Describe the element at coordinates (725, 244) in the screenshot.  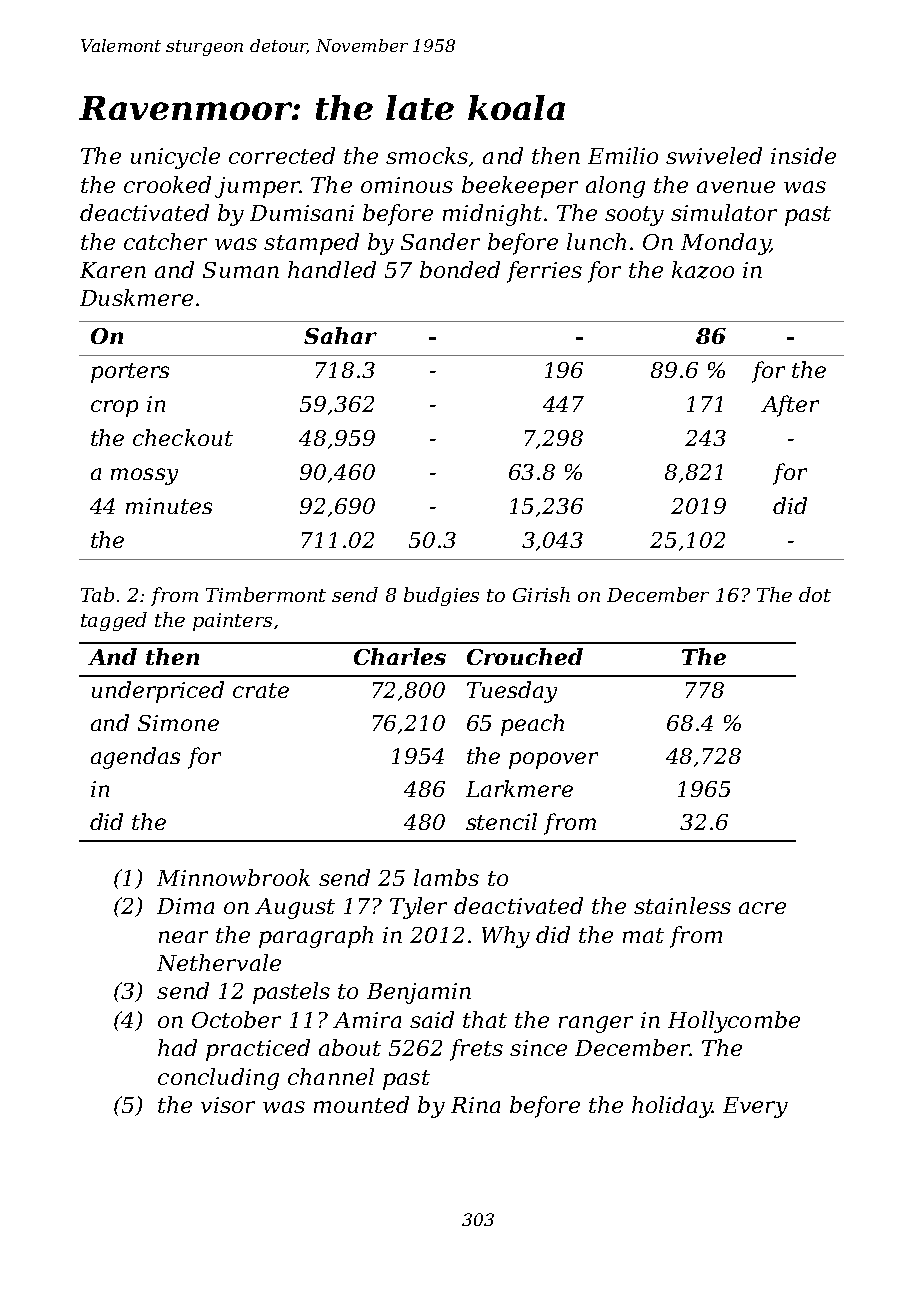
I see `Monday` at that location.
